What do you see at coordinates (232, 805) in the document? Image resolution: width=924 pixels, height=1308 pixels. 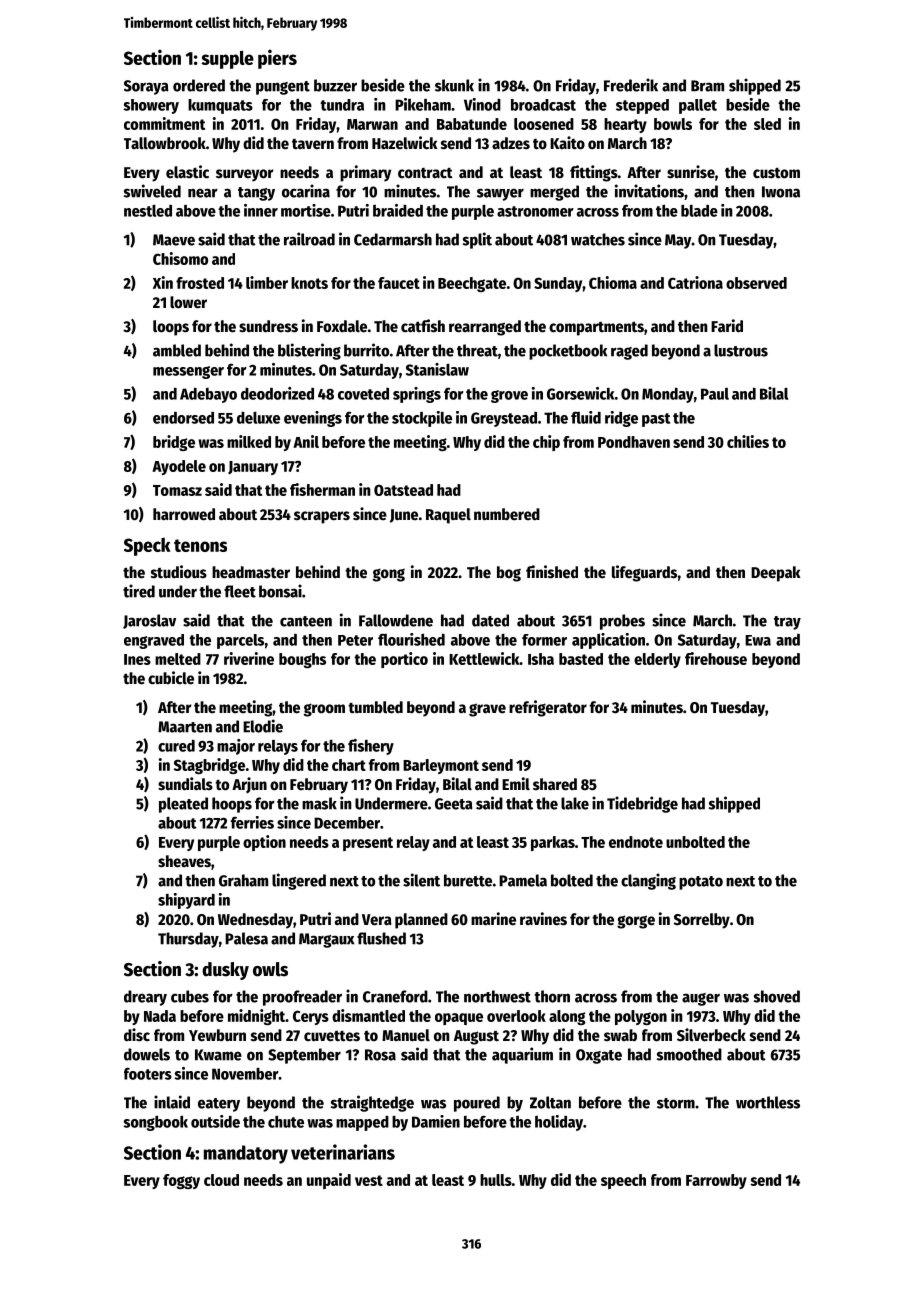 I see `hoops` at bounding box center [232, 805].
